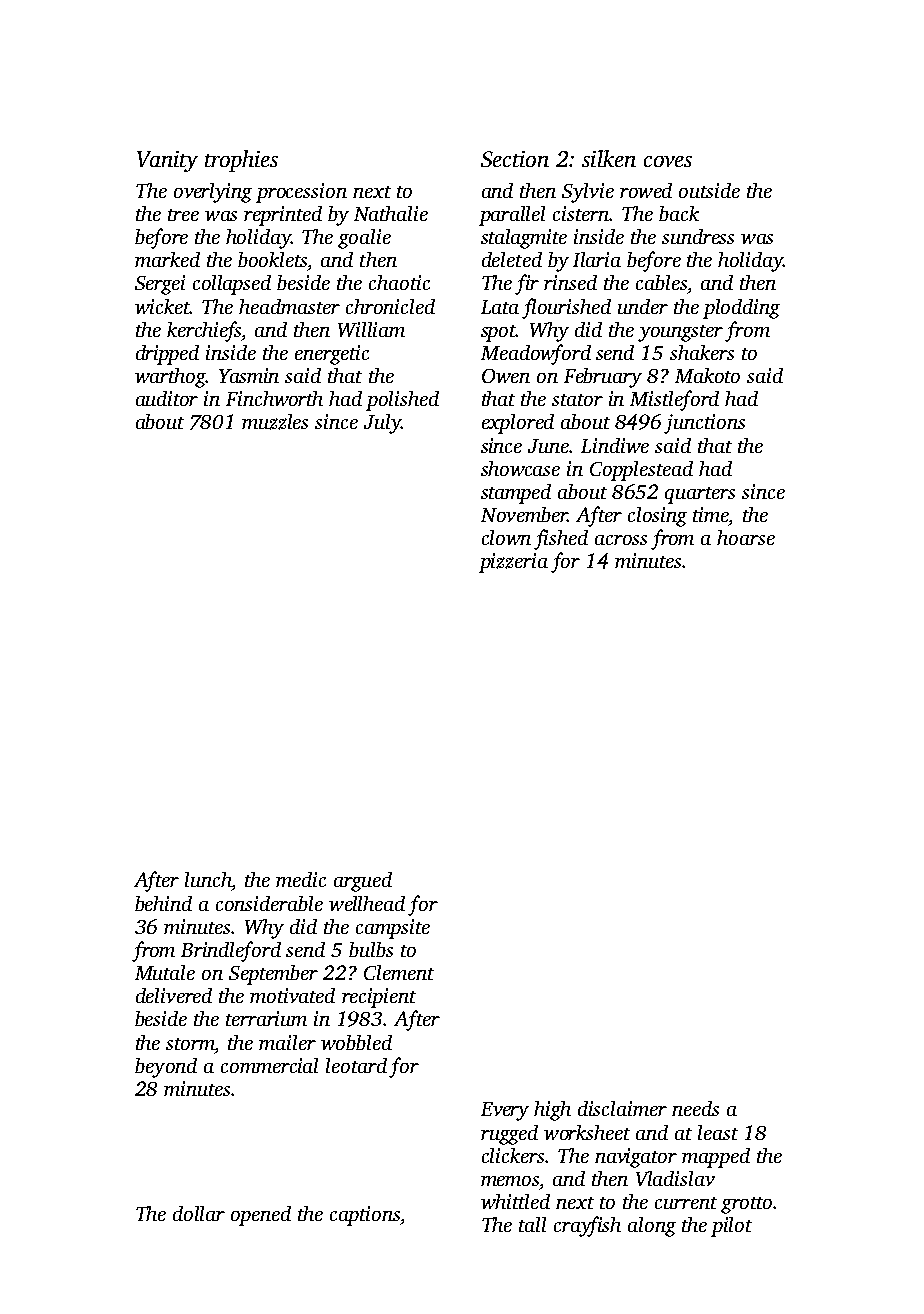  I want to click on dollar, so click(199, 1213).
